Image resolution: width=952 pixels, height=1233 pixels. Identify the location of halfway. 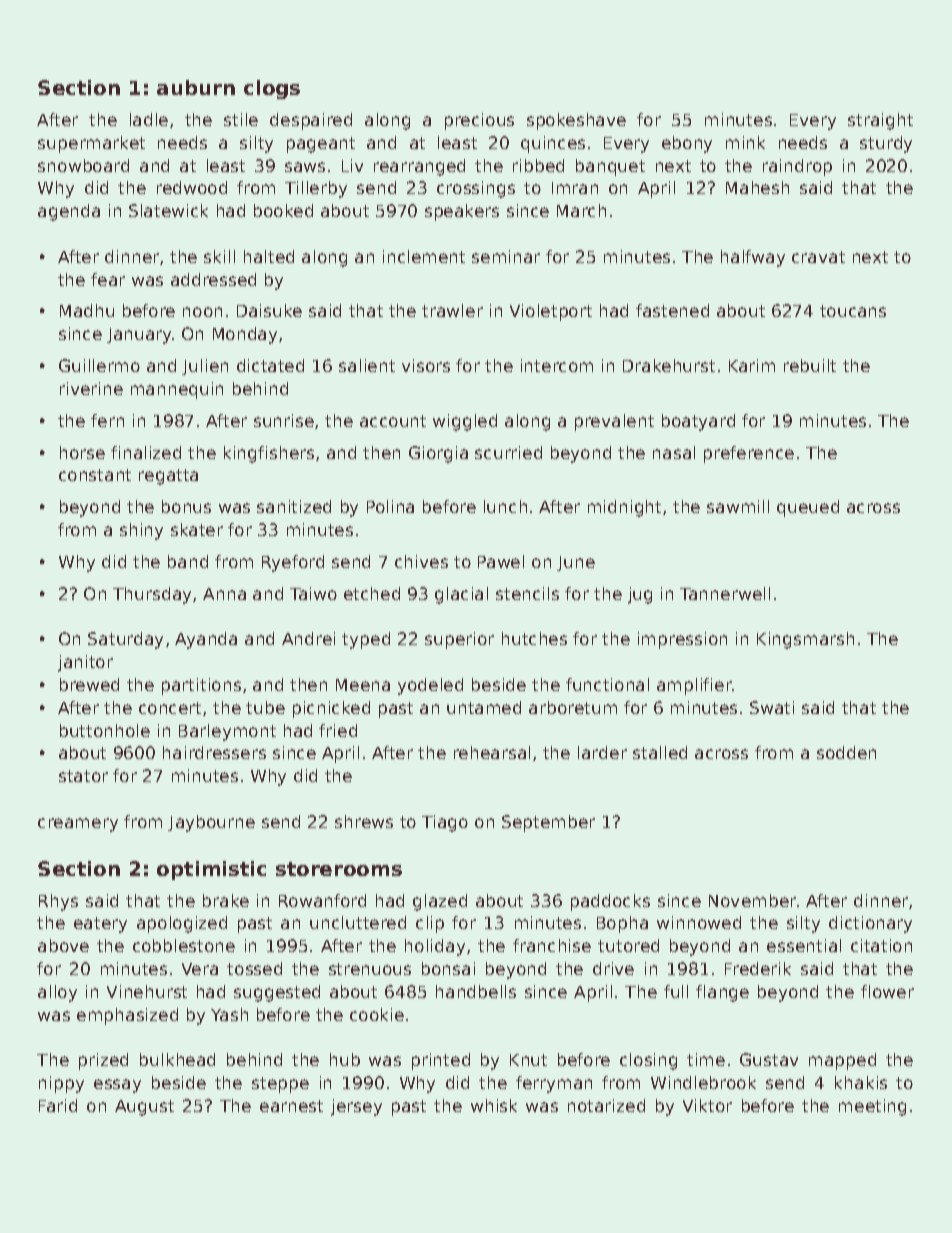
(753, 258).
